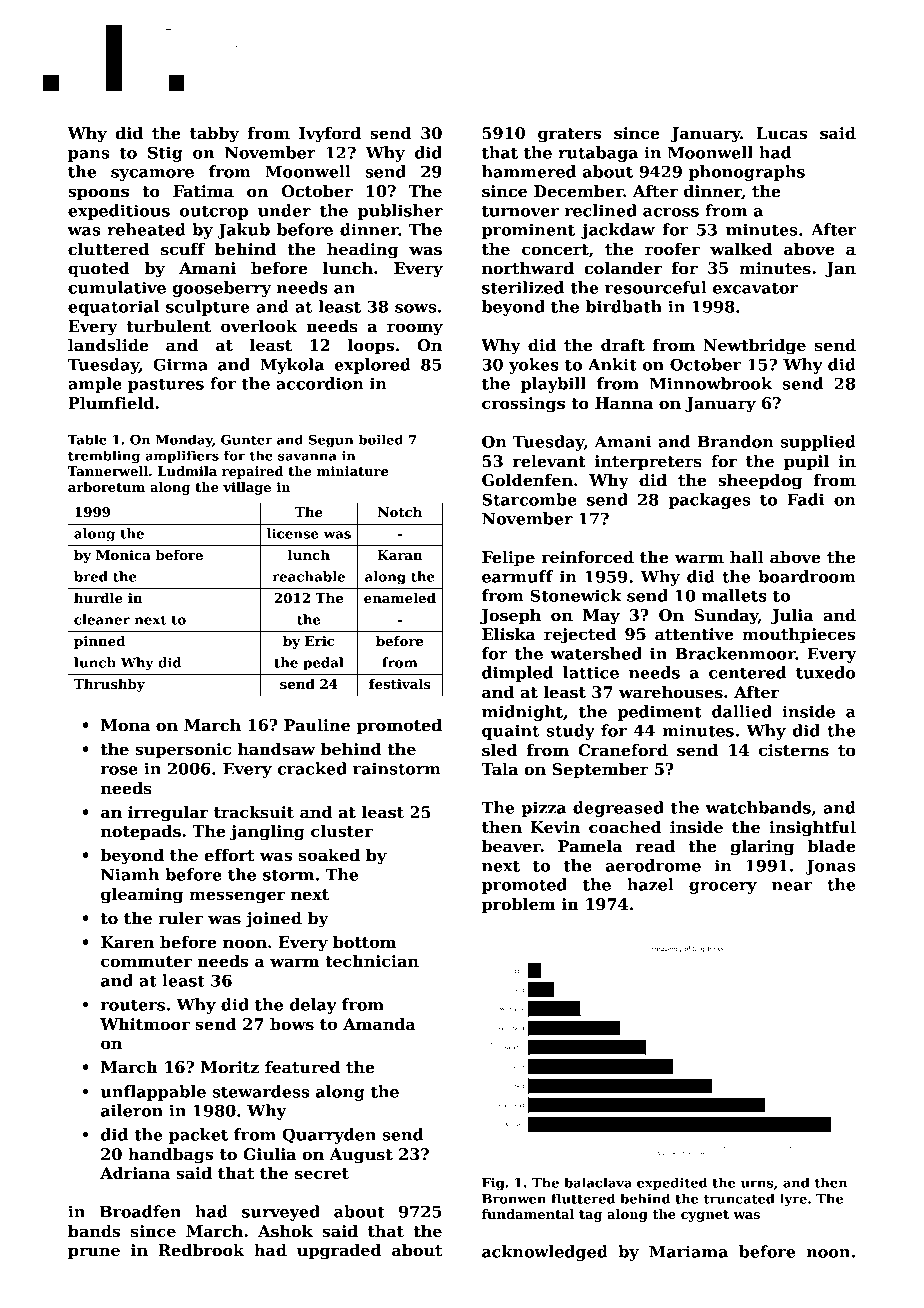 This image has height=1308, width=924. What do you see at coordinates (741, 249) in the image?
I see `walked` at bounding box center [741, 249].
